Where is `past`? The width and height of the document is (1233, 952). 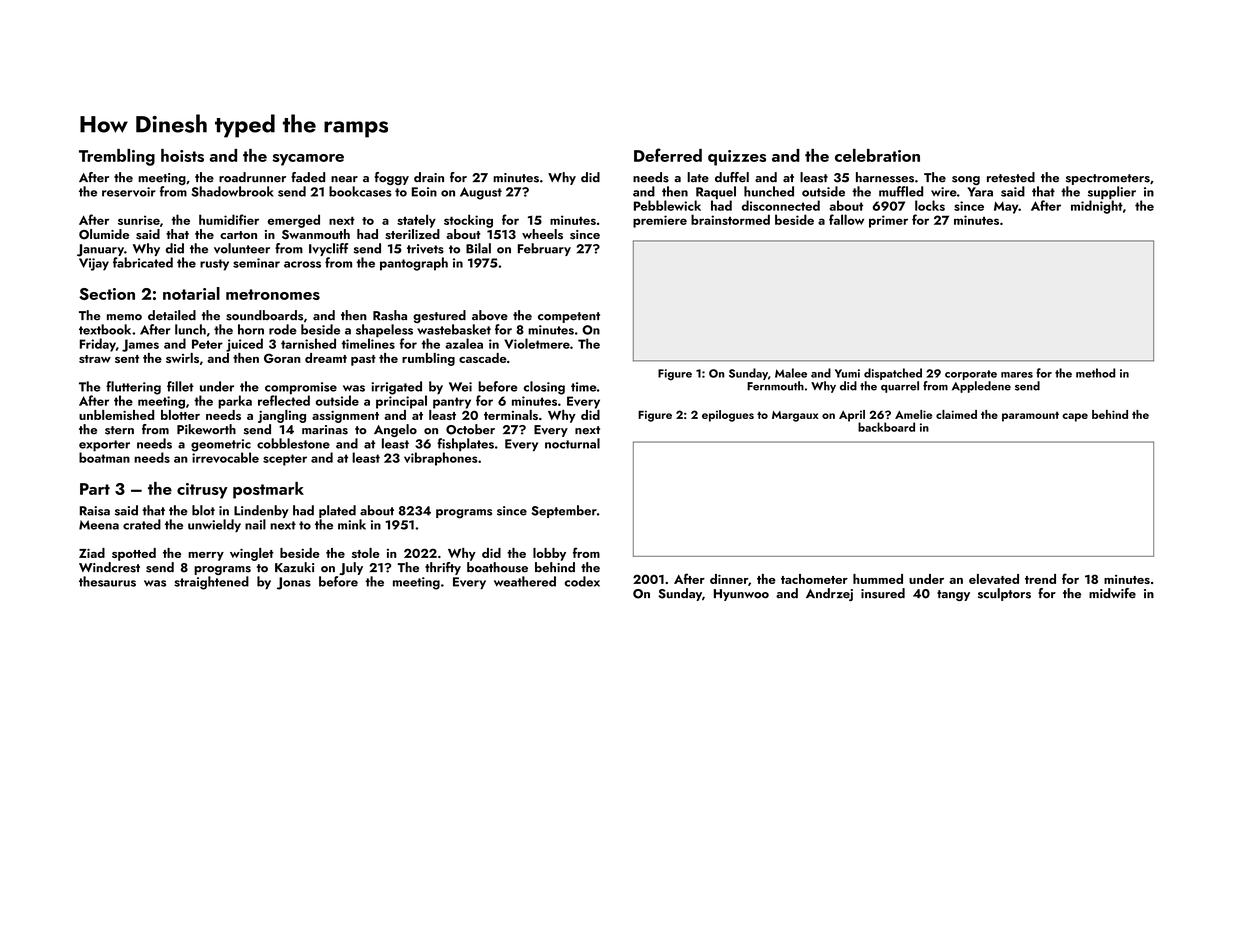
past is located at coordinates (363, 360).
